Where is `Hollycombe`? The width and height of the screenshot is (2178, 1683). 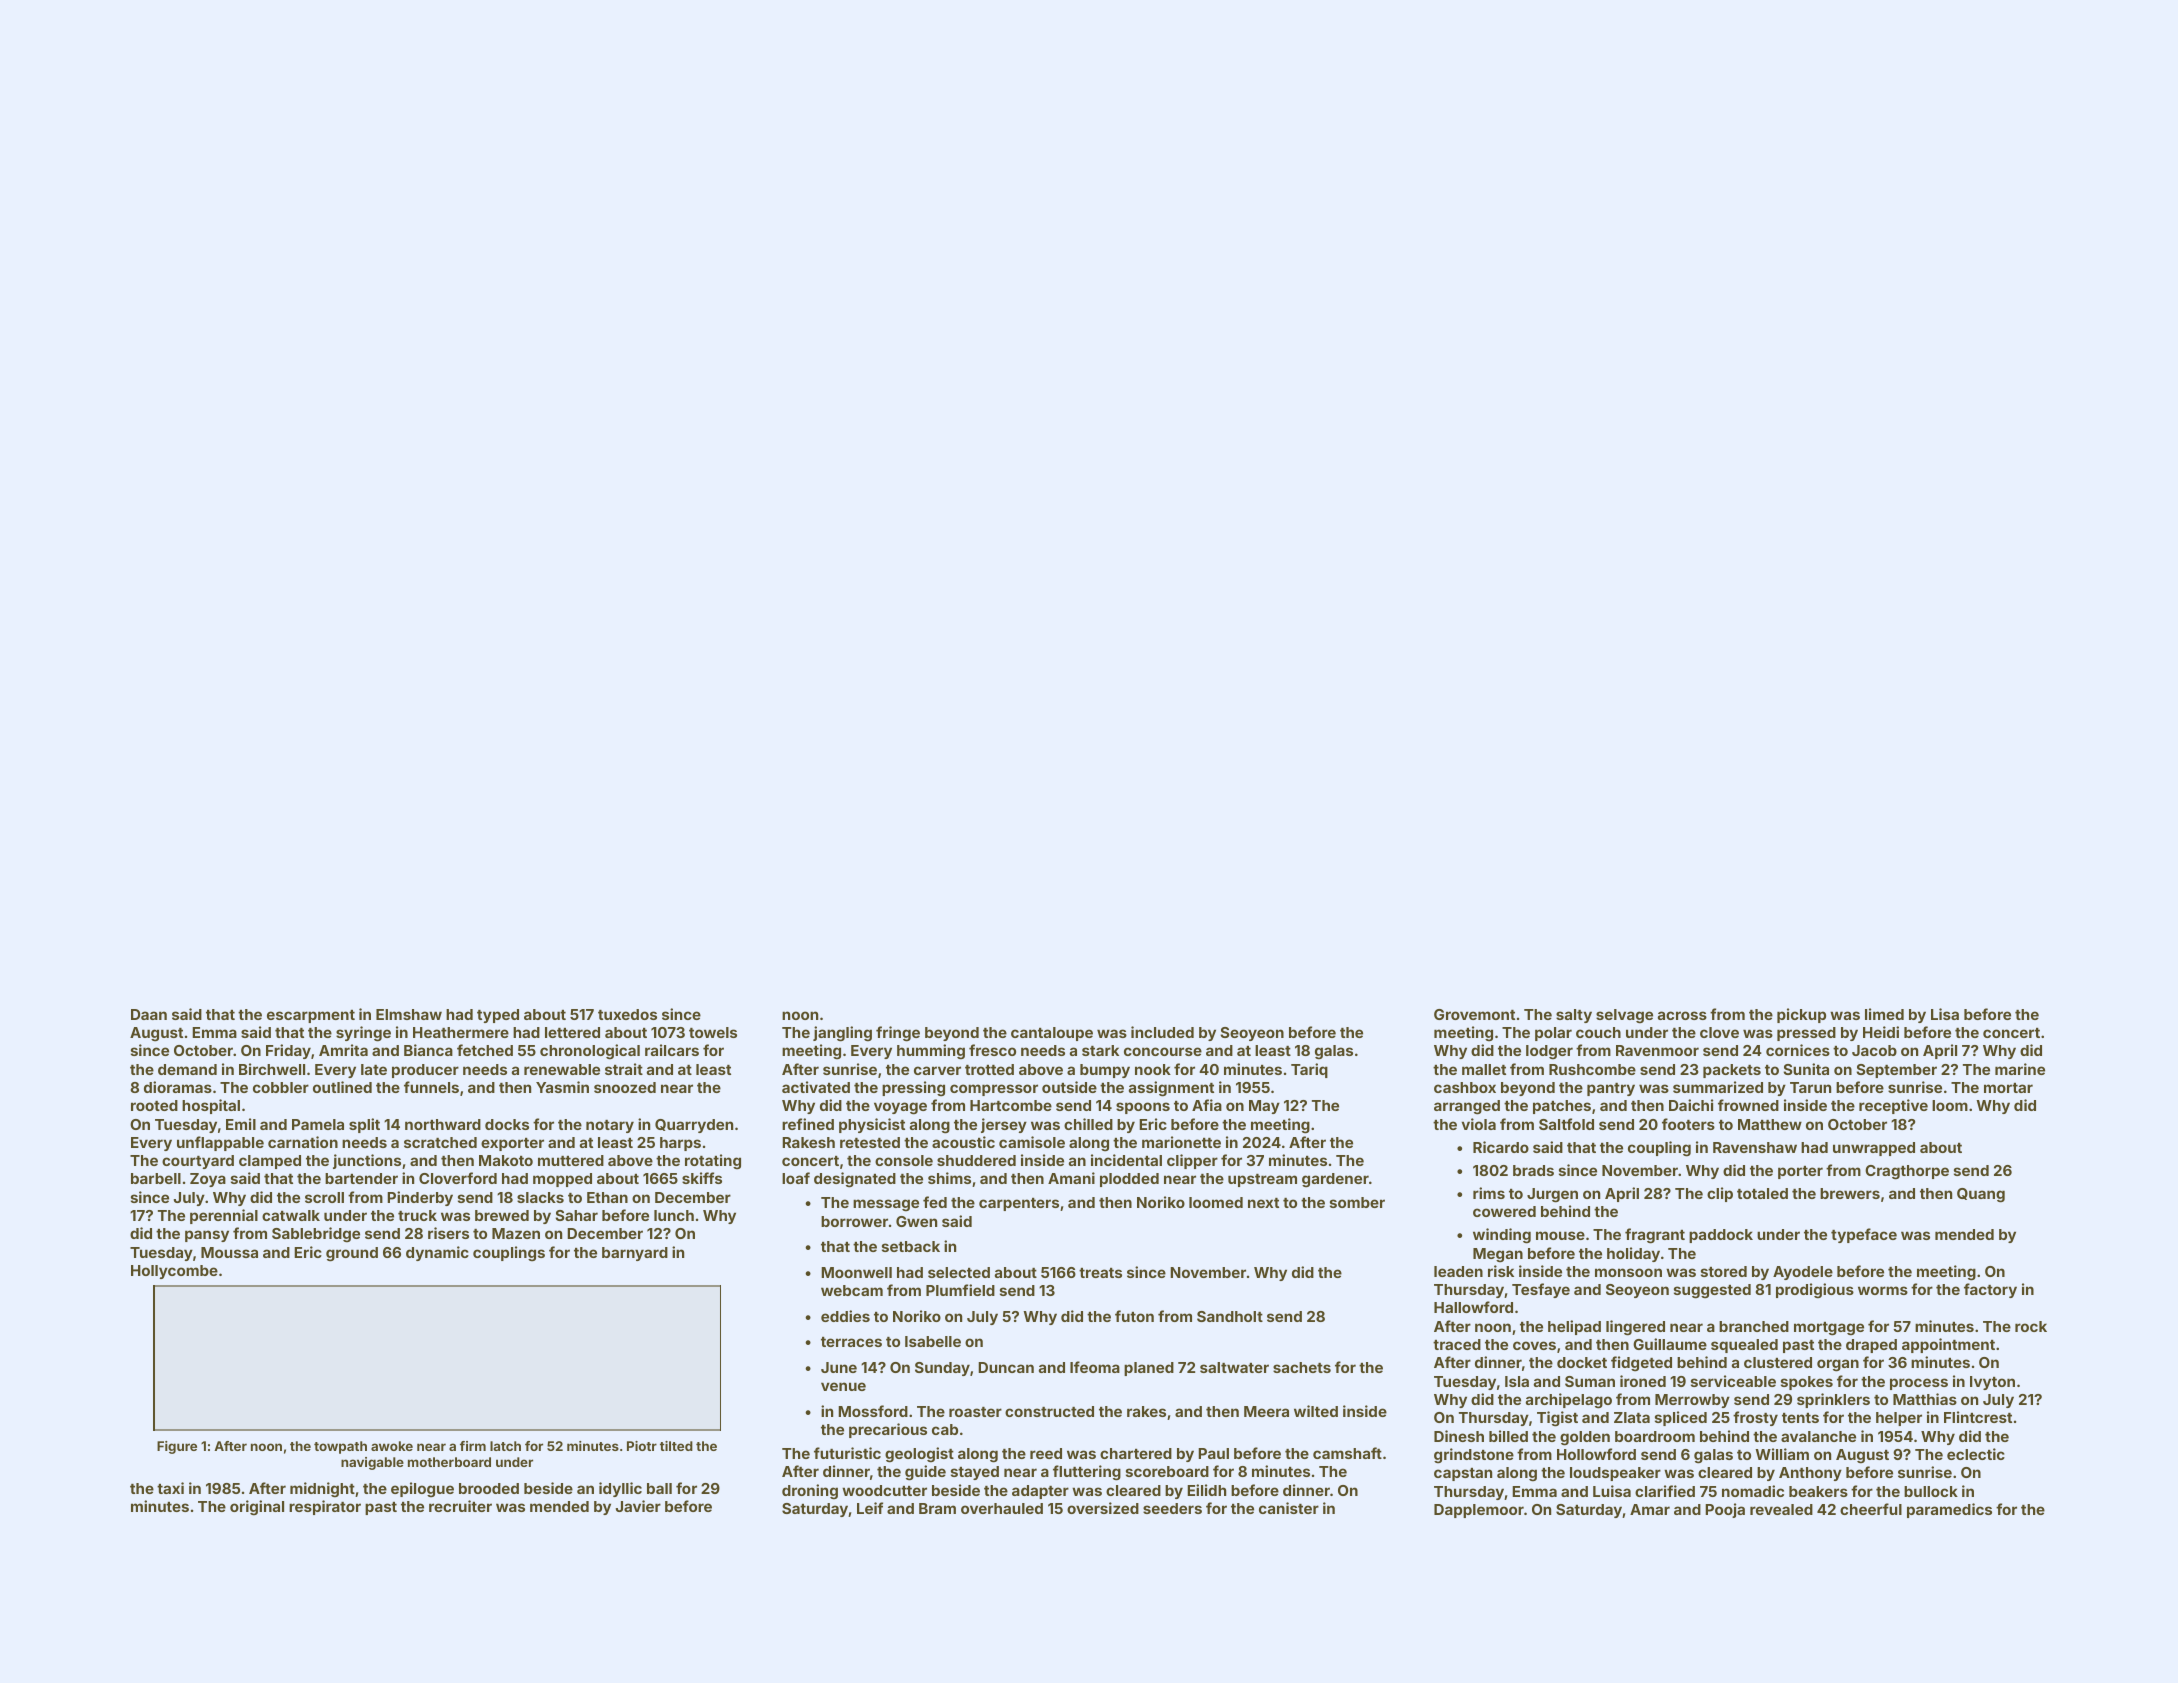
Hollycombe is located at coordinates (174, 1272).
